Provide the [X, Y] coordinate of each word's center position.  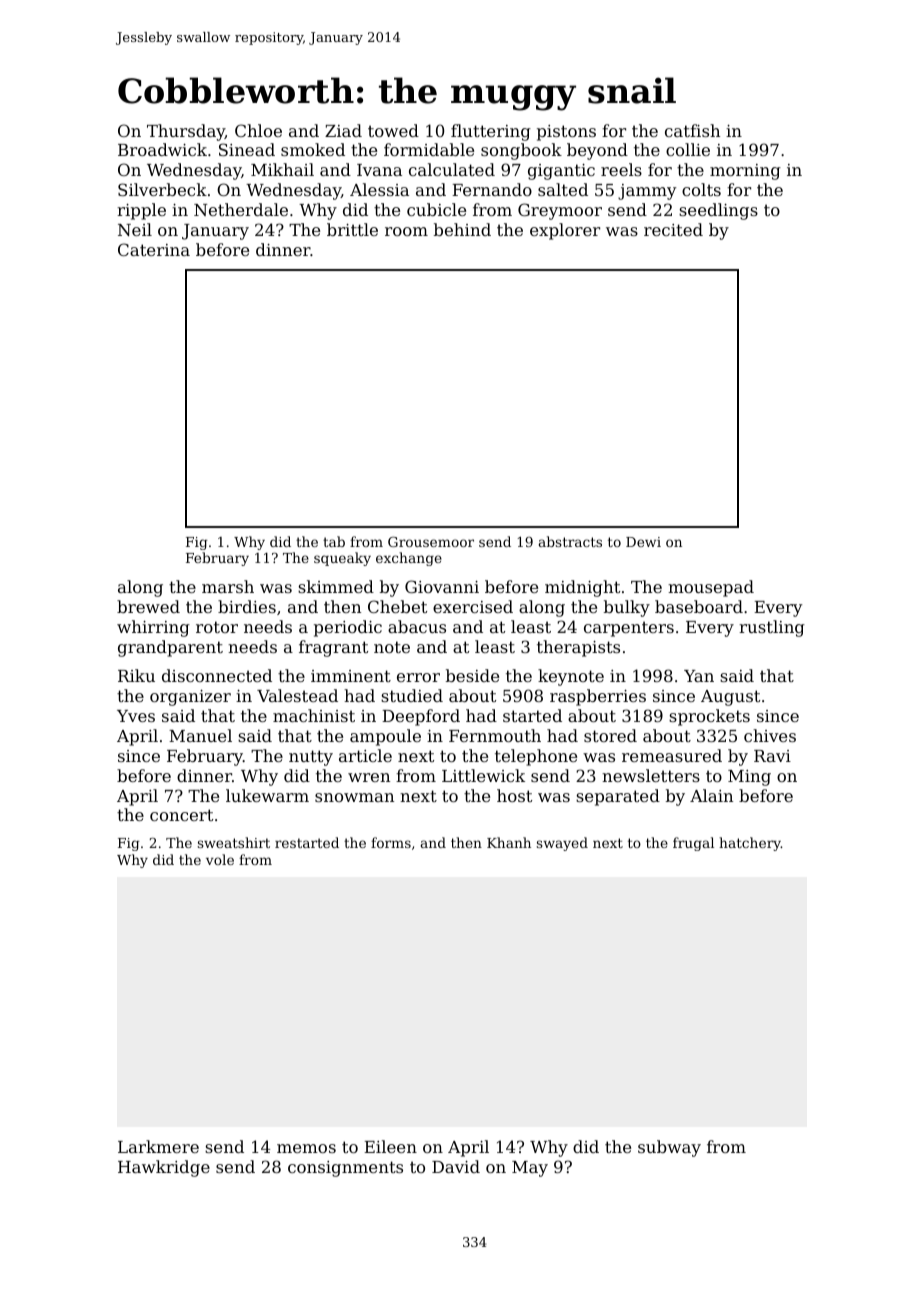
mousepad [711, 588]
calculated [452, 169]
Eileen [390, 1146]
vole [220, 859]
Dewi [643, 542]
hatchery [750, 844]
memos [306, 1148]
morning [745, 172]
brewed [148, 606]
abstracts [570, 541]
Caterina [154, 249]
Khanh [509, 842]
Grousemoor [431, 541]
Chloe [258, 130]
